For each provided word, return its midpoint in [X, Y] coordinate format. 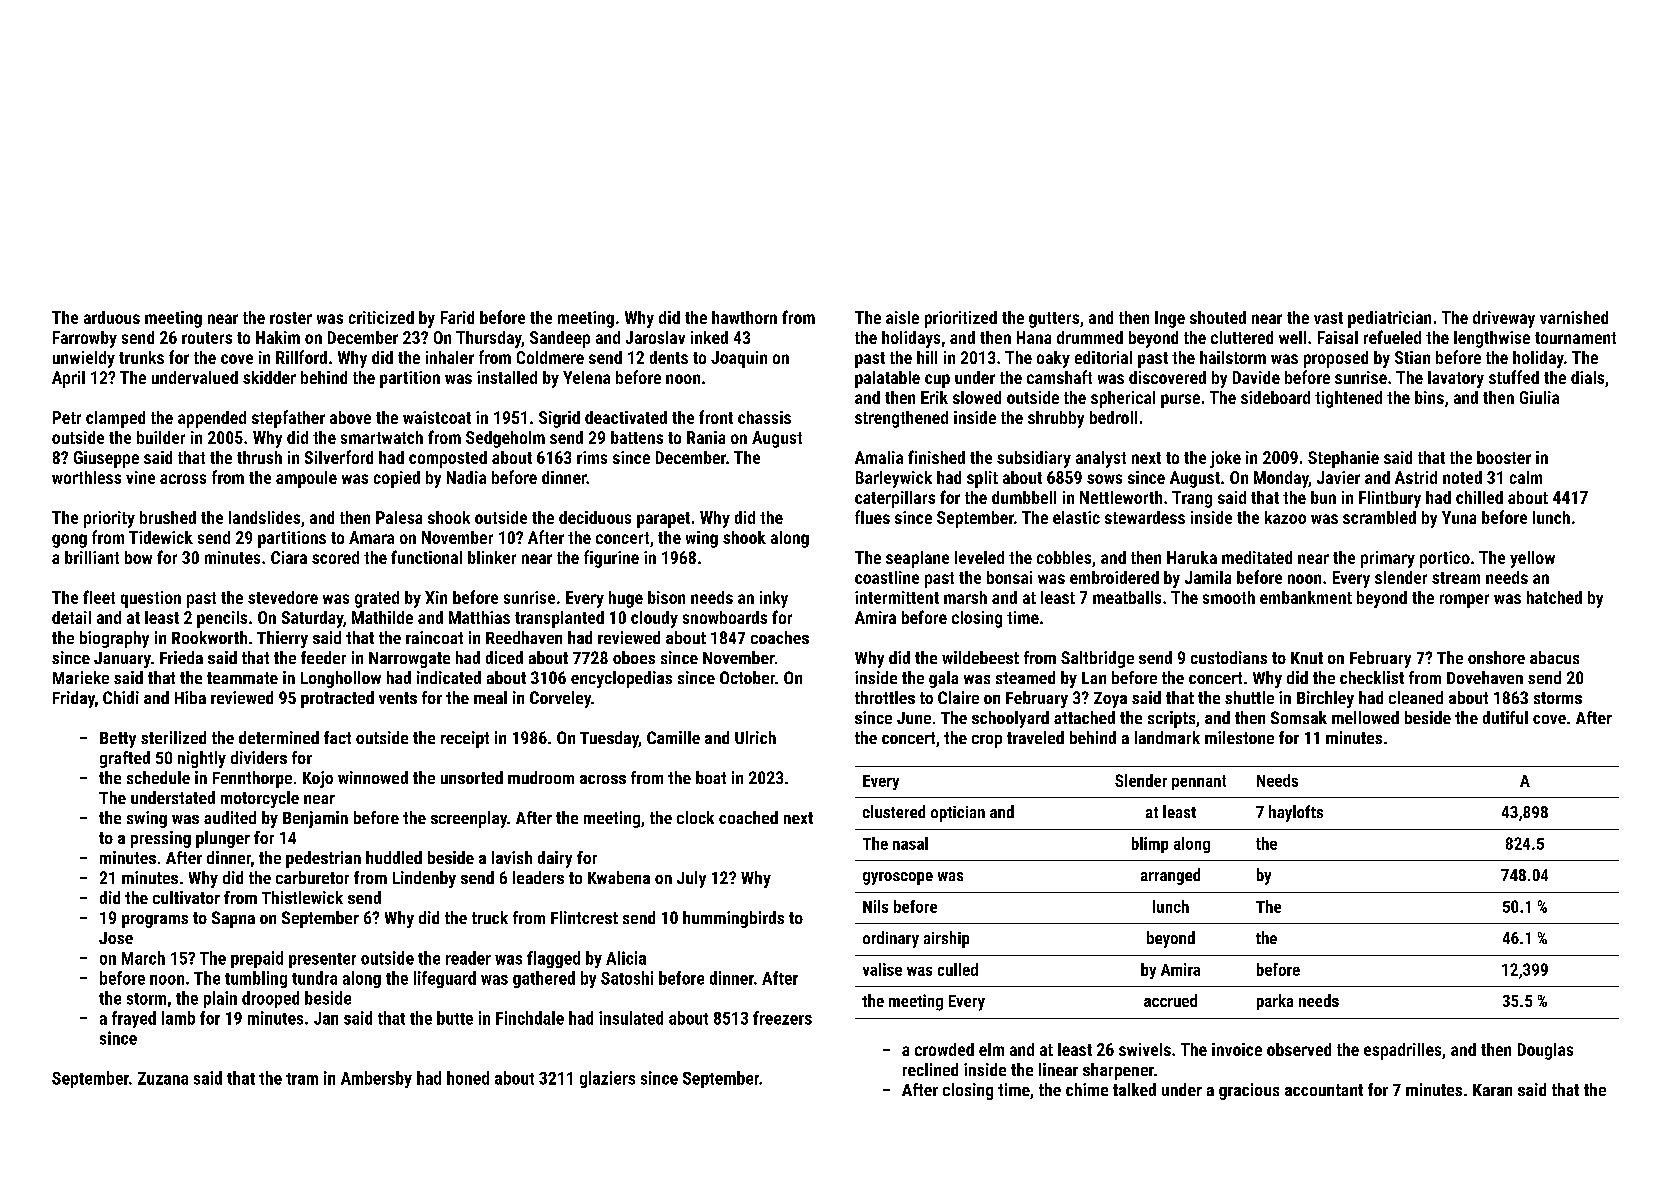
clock [695, 817]
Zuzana [163, 1078]
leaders [538, 877]
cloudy [654, 619]
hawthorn [744, 317]
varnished [1574, 317]
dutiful [1505, 717]
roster [291, 318]
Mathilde [382, 617]
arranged [1170, 876]
